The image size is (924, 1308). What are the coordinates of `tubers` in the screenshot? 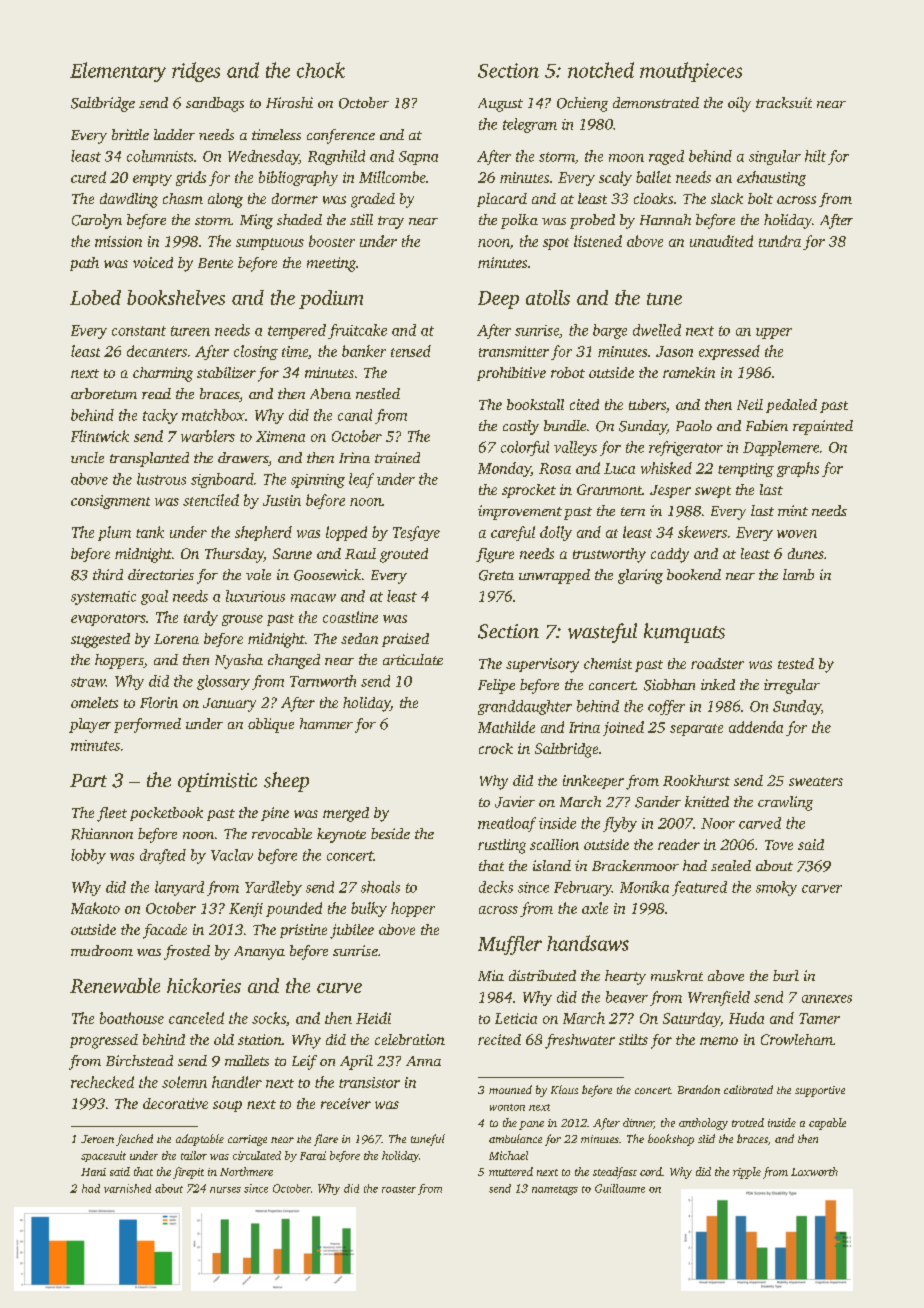 It's located at (647, 404).
